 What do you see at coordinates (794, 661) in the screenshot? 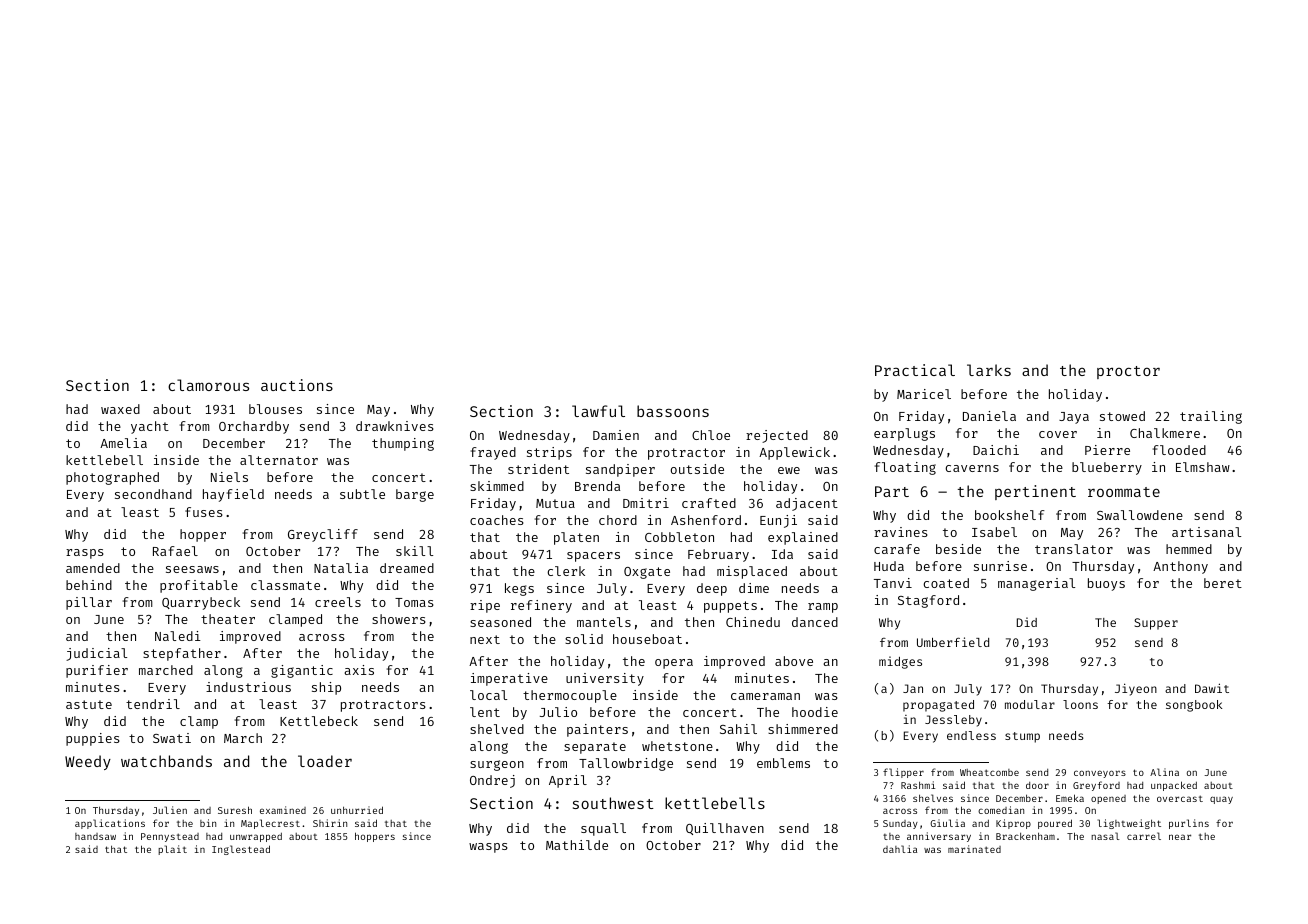
I see `above` at bounding box center [794, 661].
